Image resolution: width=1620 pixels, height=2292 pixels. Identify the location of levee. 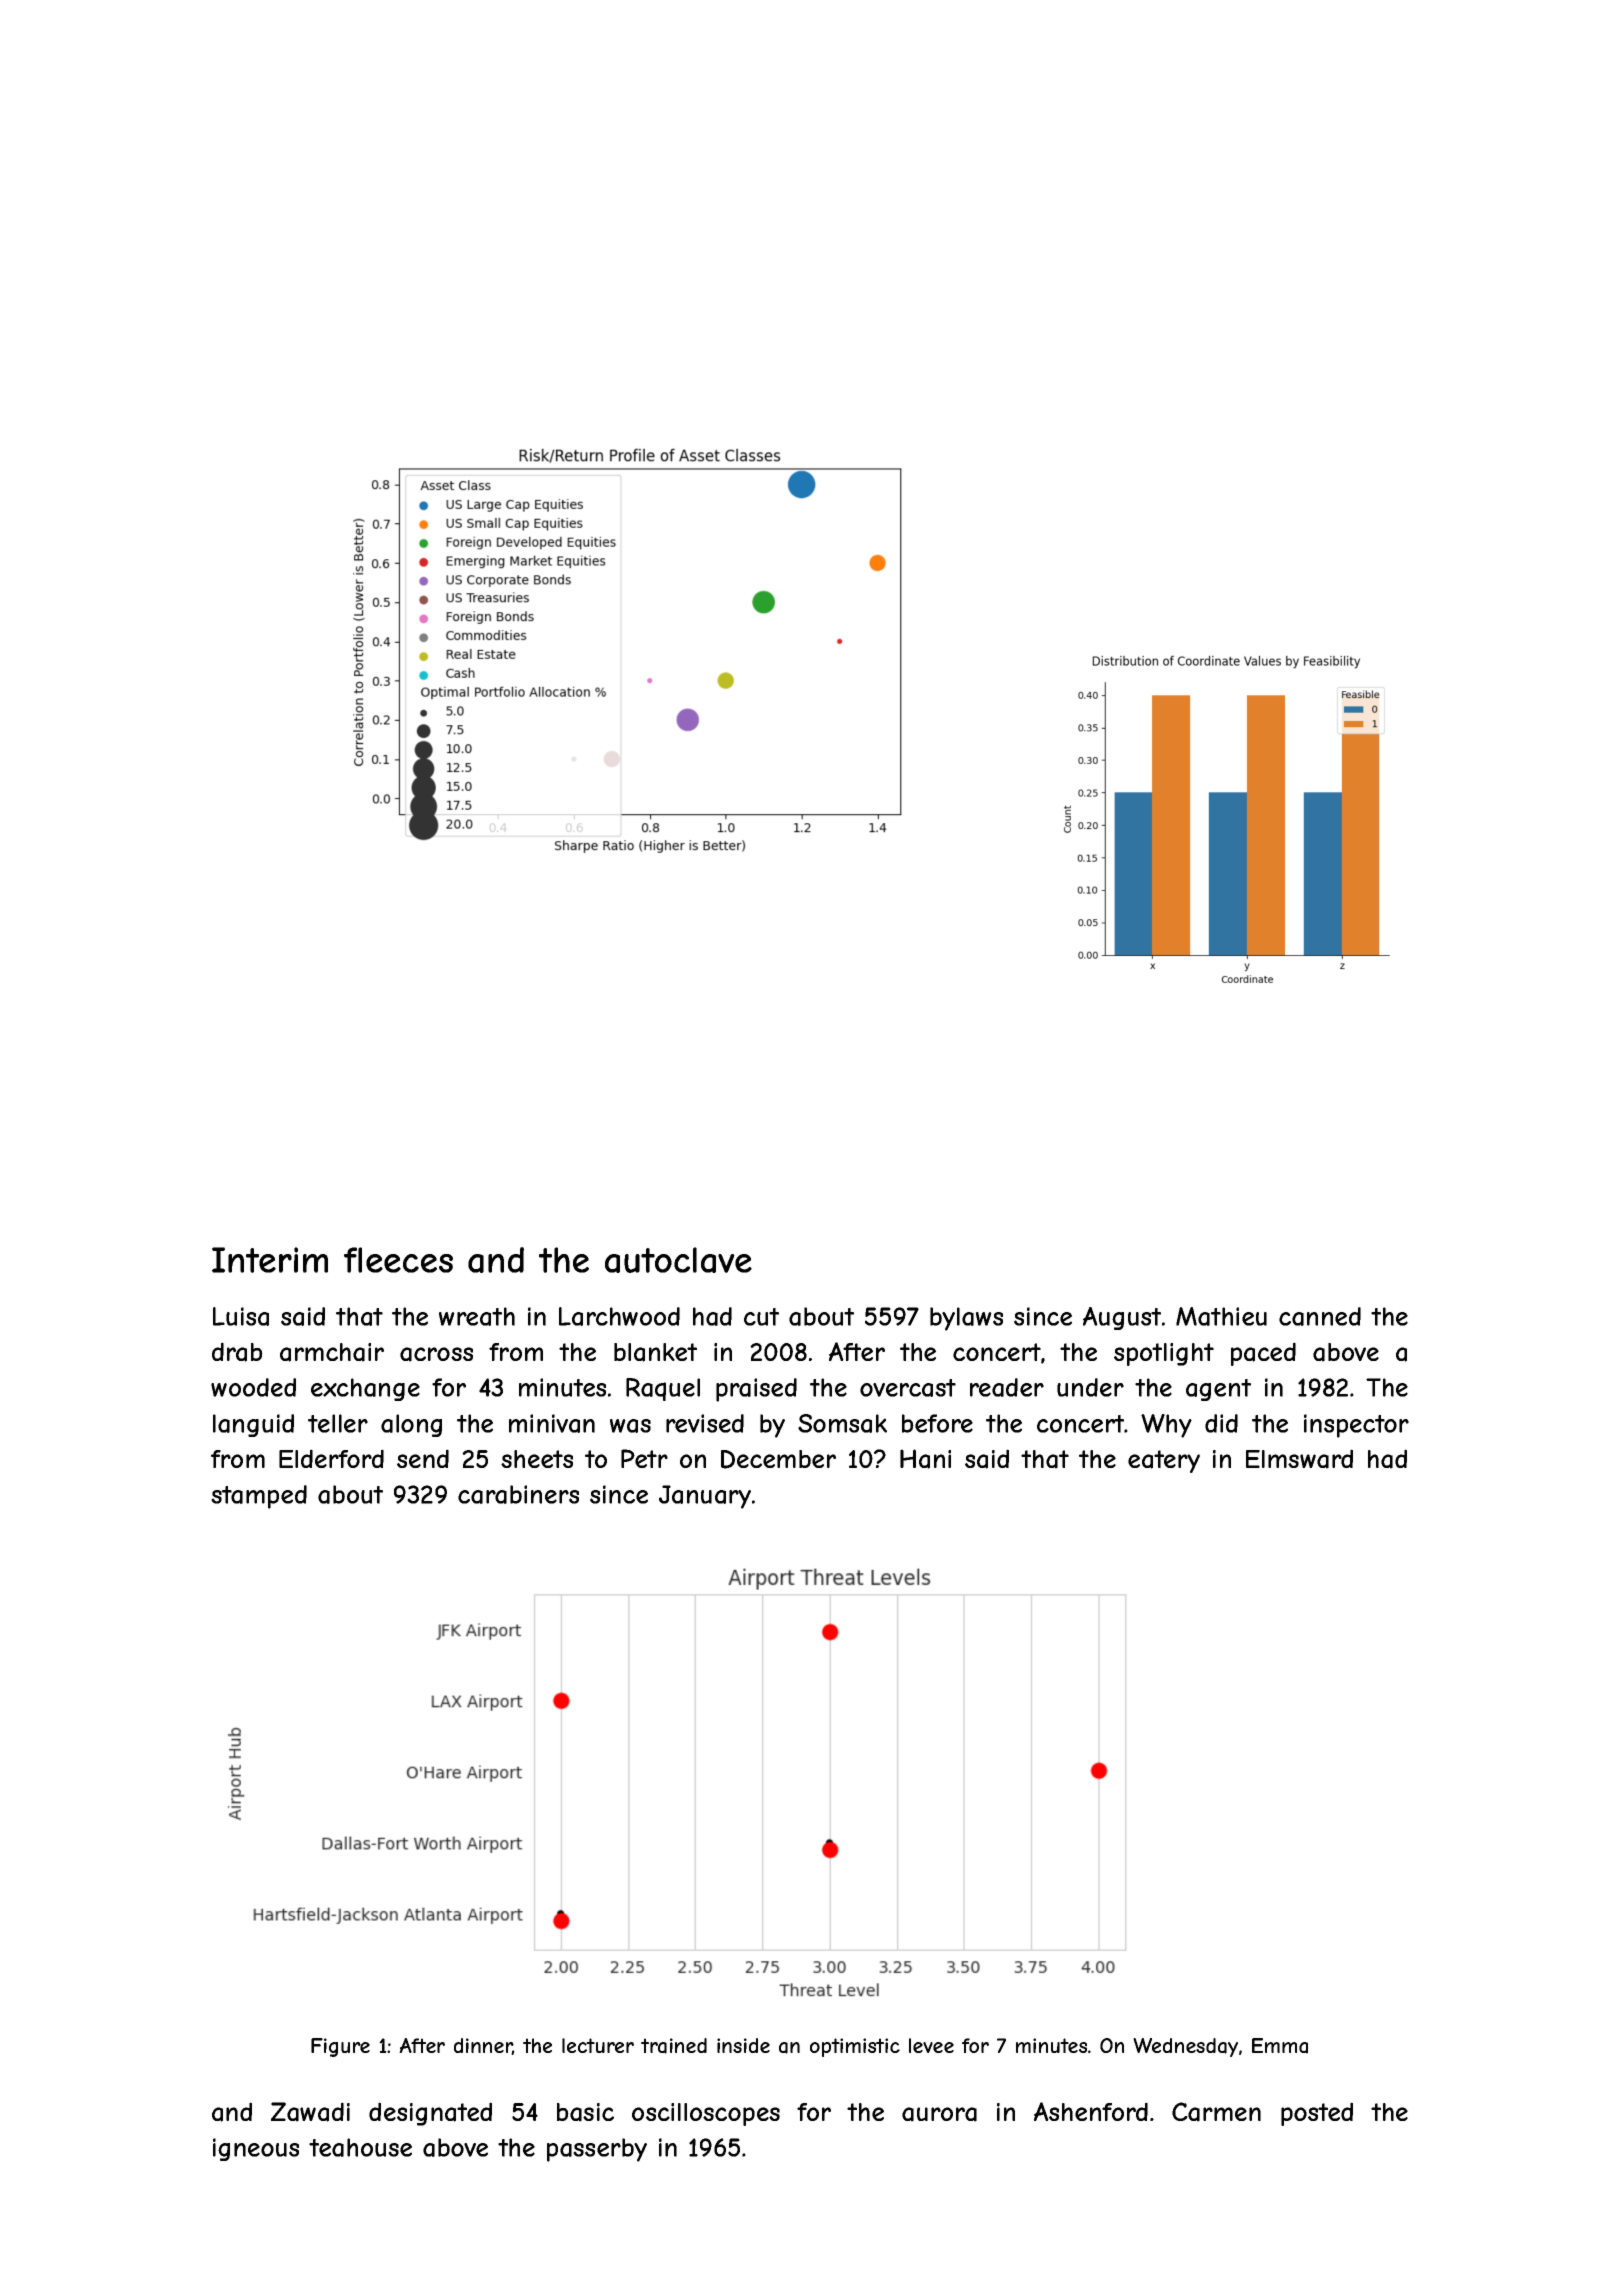
(931, 2045).
